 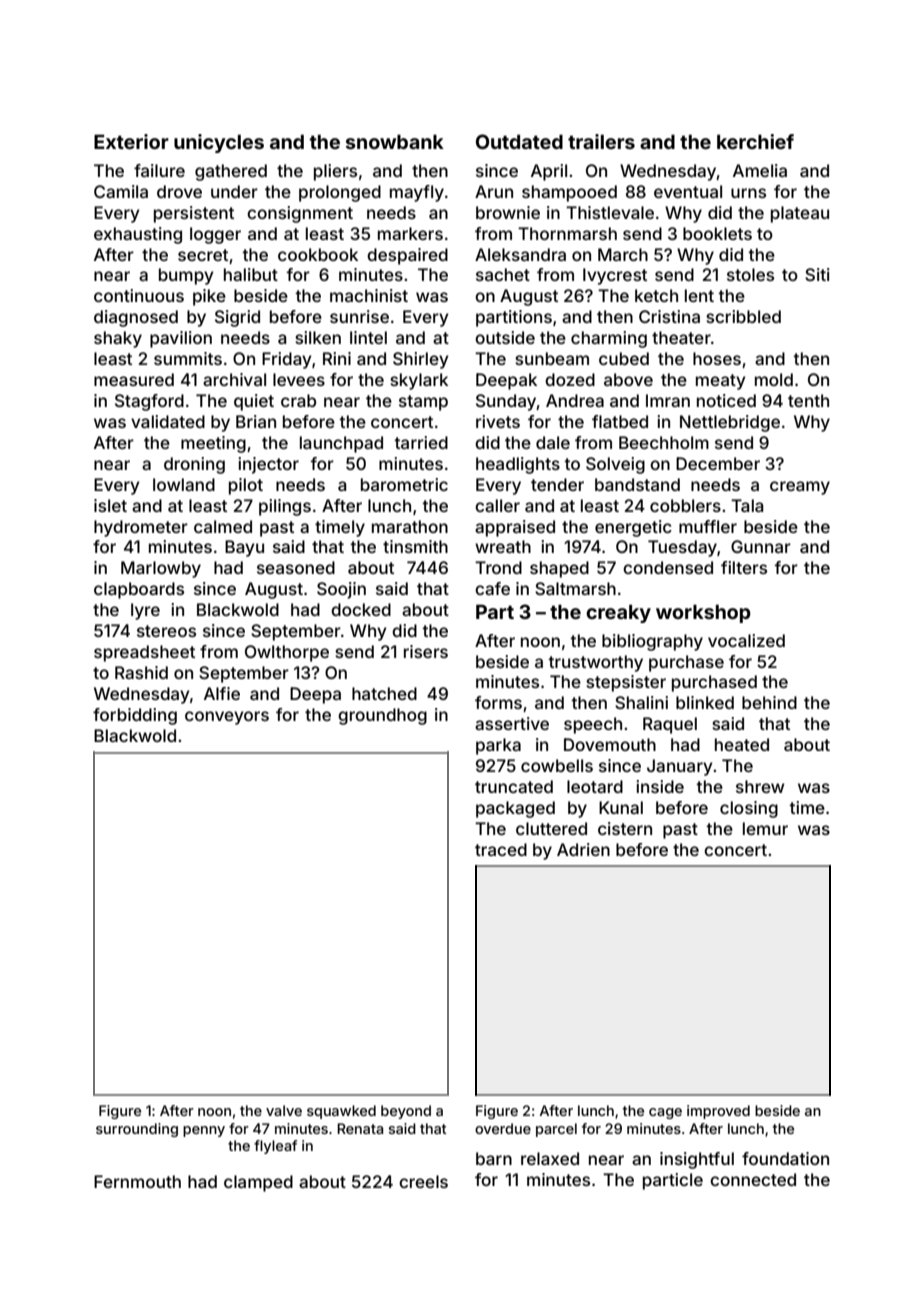 I want to click on penny, so click(x=204, y=1131).
